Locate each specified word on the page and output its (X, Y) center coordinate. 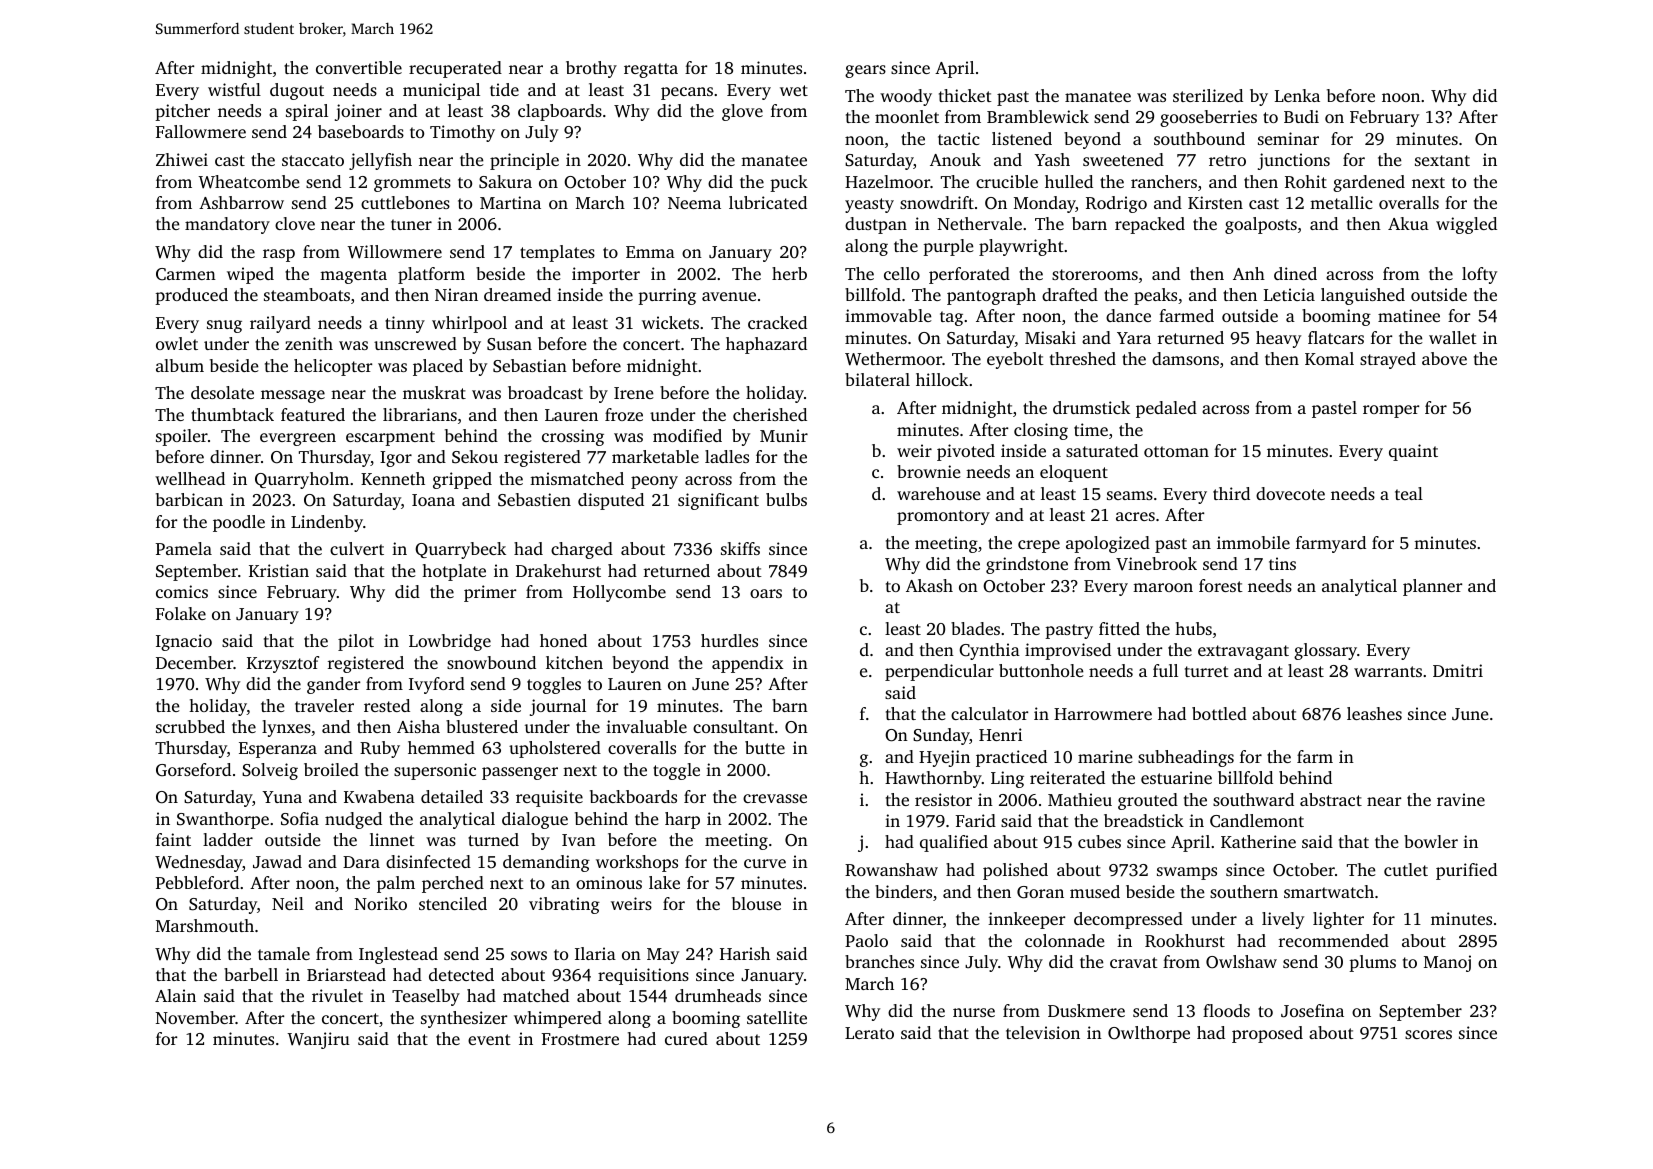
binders (903, 891)
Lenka (1297, 95)
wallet (1453, 337)
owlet (177, 343)
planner (1432, 587)
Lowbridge (450, 642)
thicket (965, 95)
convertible (359, 67)
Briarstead (346, 974)
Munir (784, 435)
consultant (733, 726)
